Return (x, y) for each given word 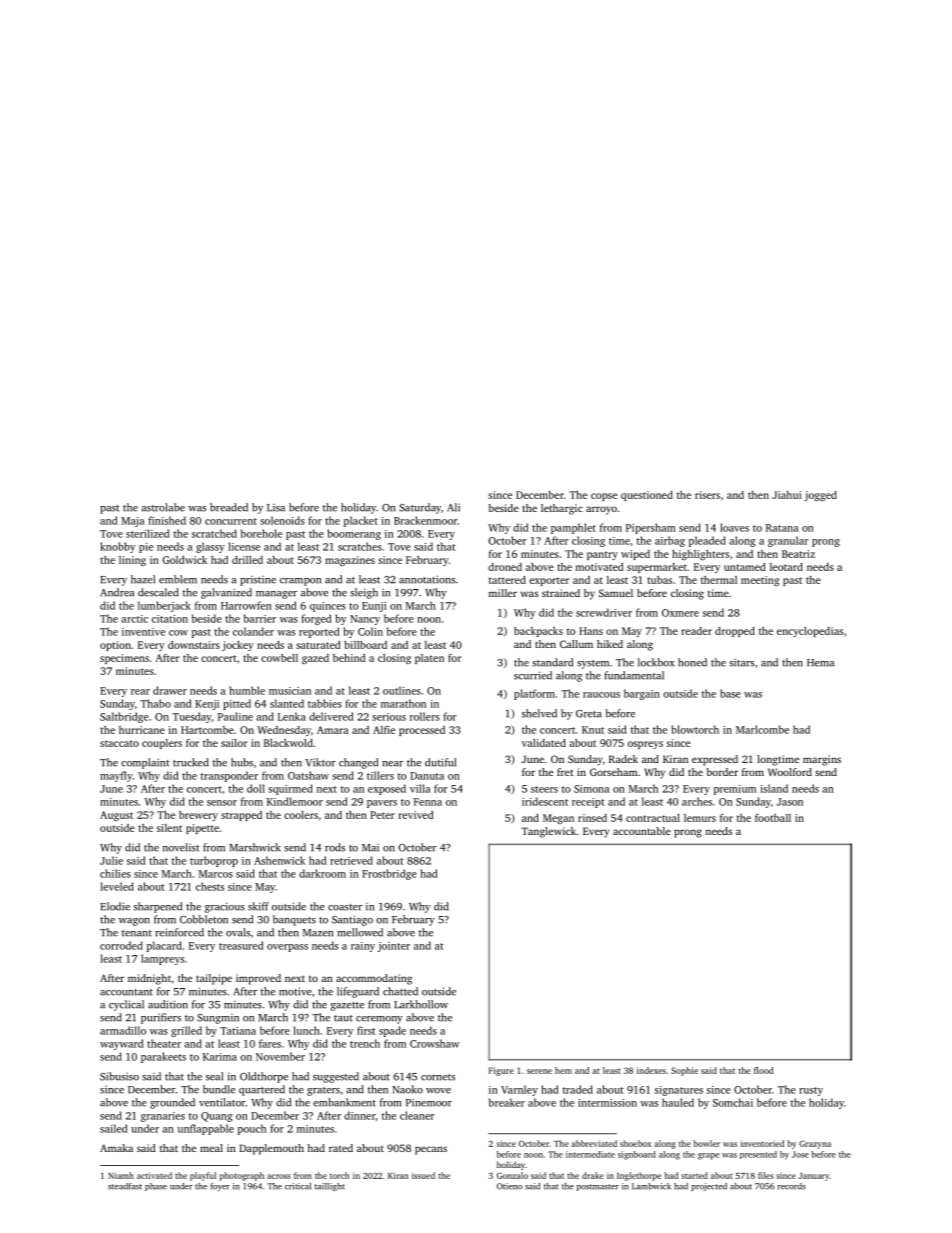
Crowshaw (434, 1043)
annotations (427, 579)
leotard (786, 567)
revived (416, 815)
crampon (300, 582)
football (773, 818)
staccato (119, 743)
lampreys (162, 959)
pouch (252, 1129)
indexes (651, 1070)
